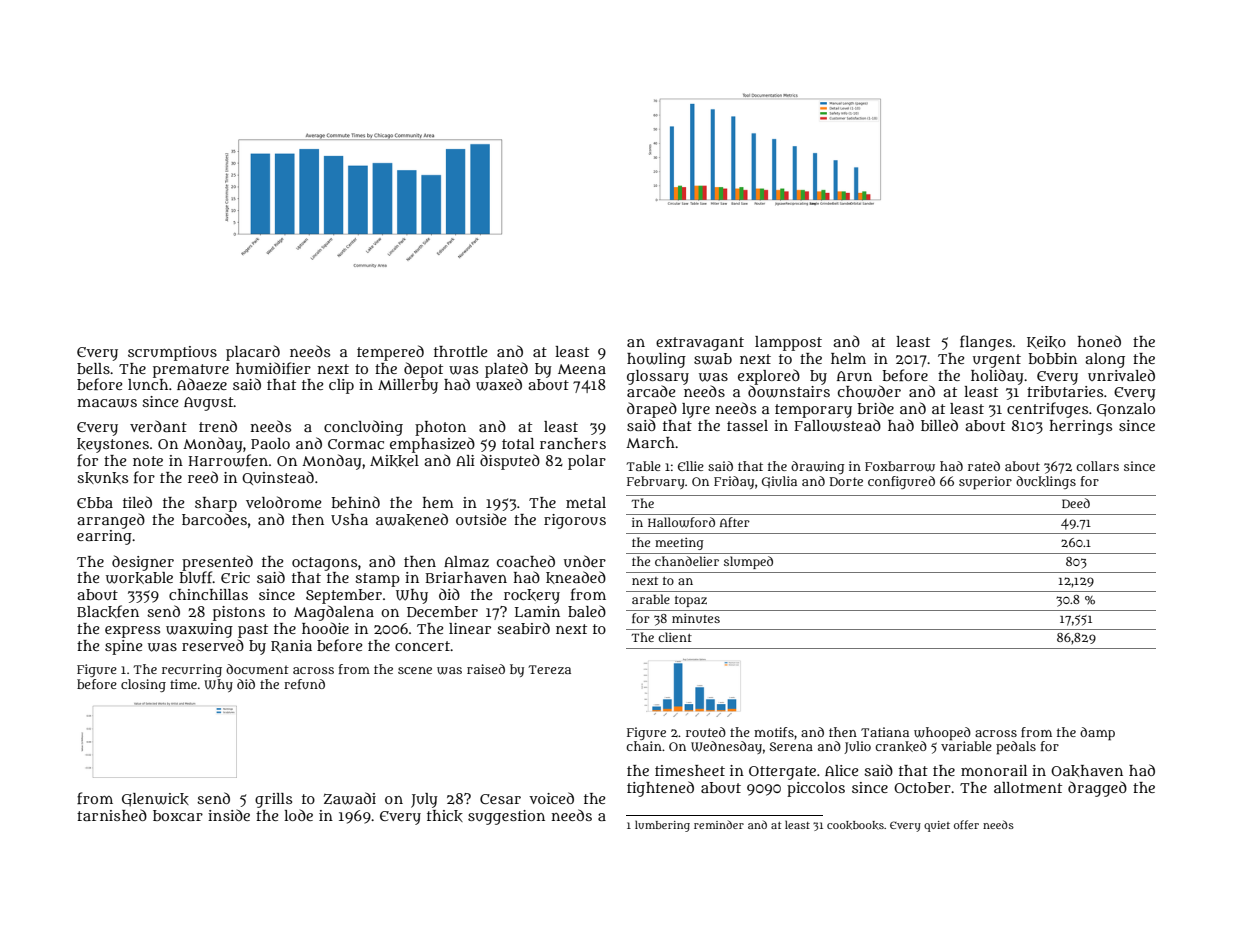  I want to click on designer, so click(143, 563).
